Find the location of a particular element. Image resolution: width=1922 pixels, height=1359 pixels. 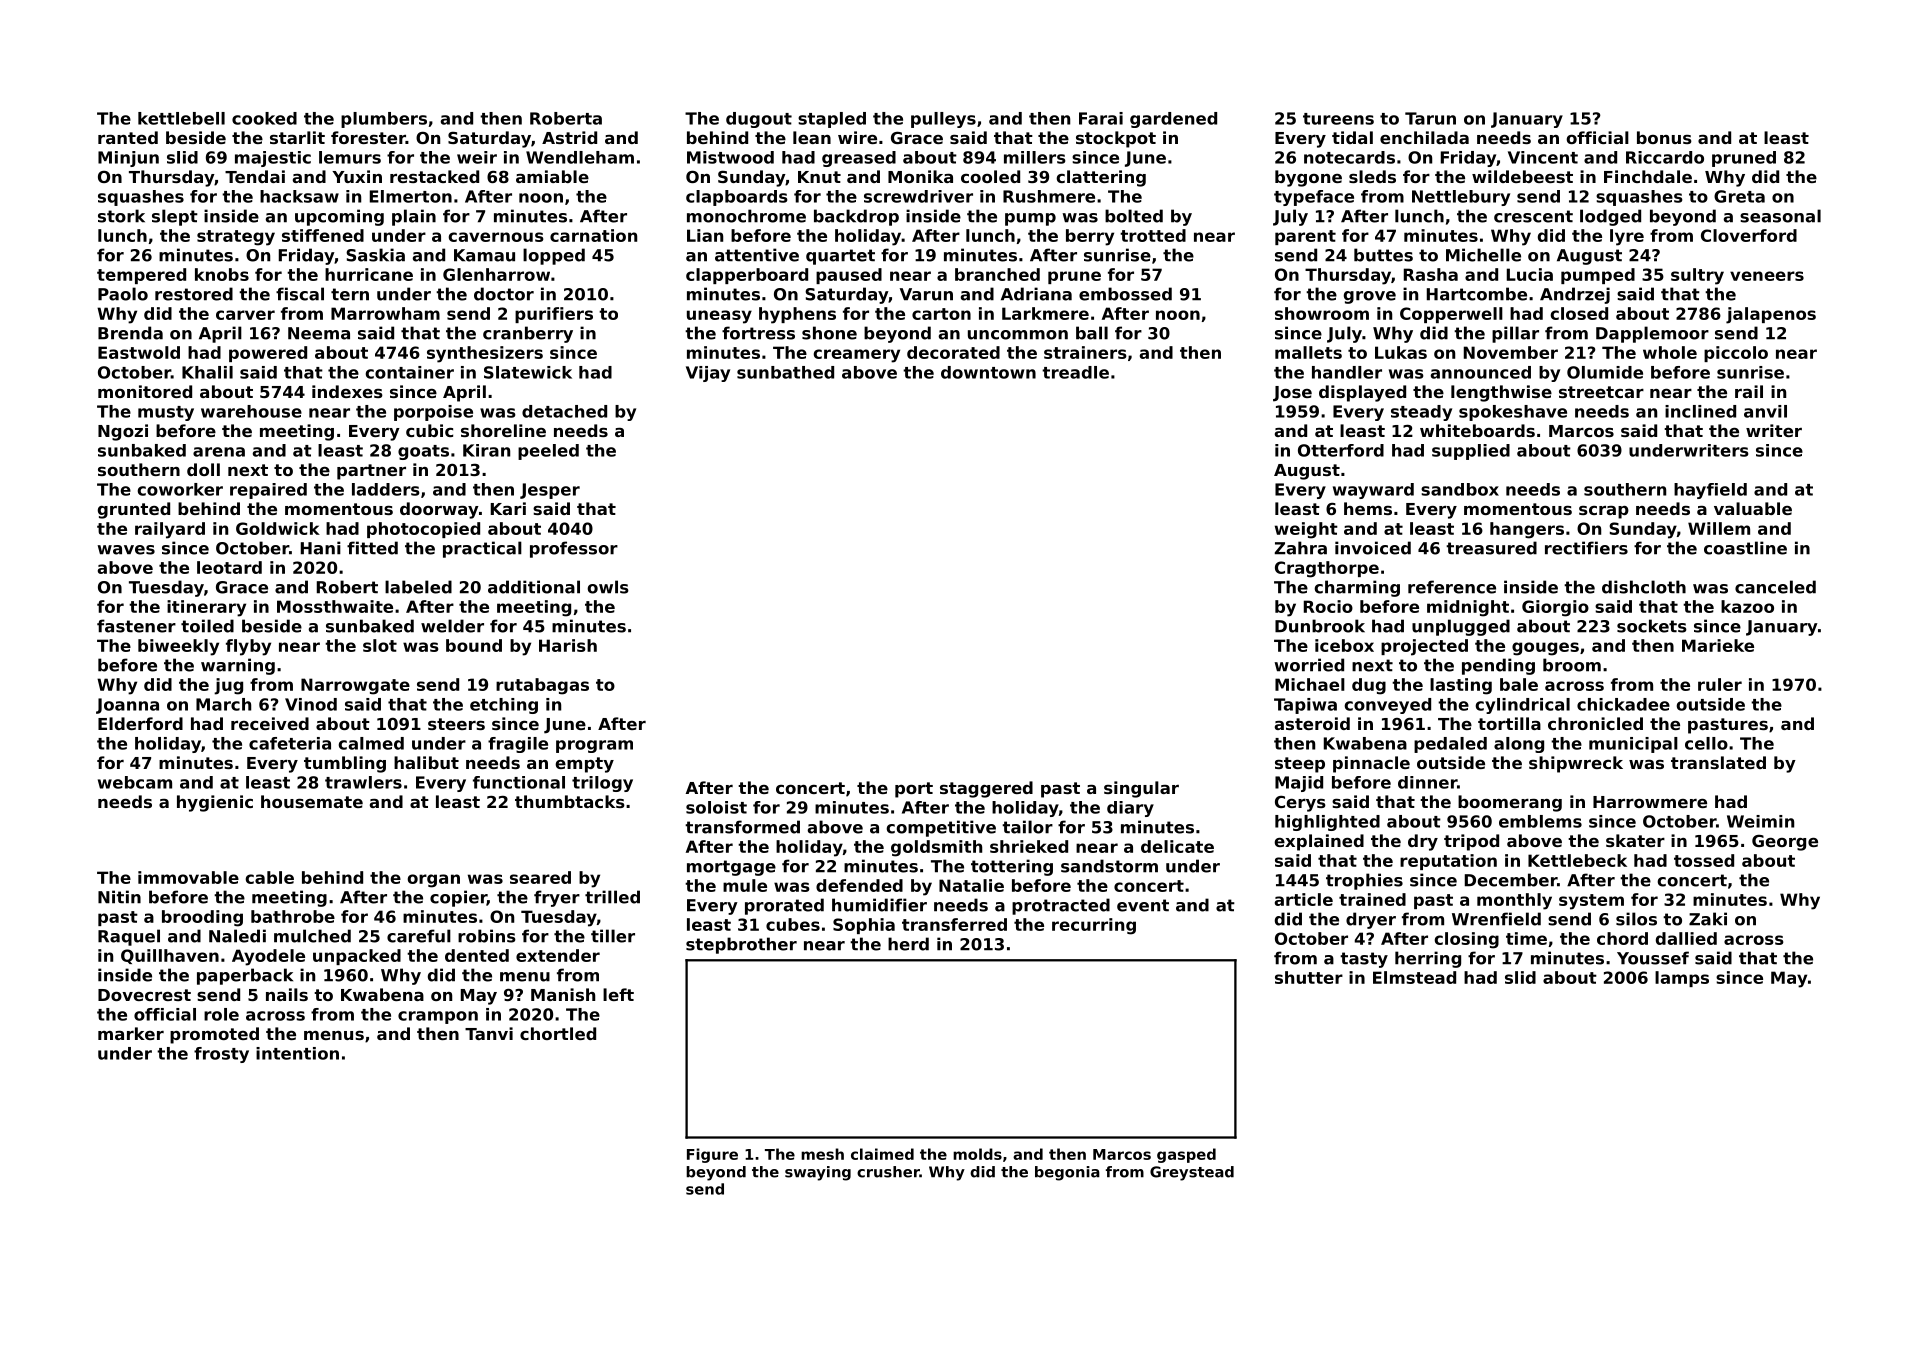

stapled is located at coordinates (832, 120).
